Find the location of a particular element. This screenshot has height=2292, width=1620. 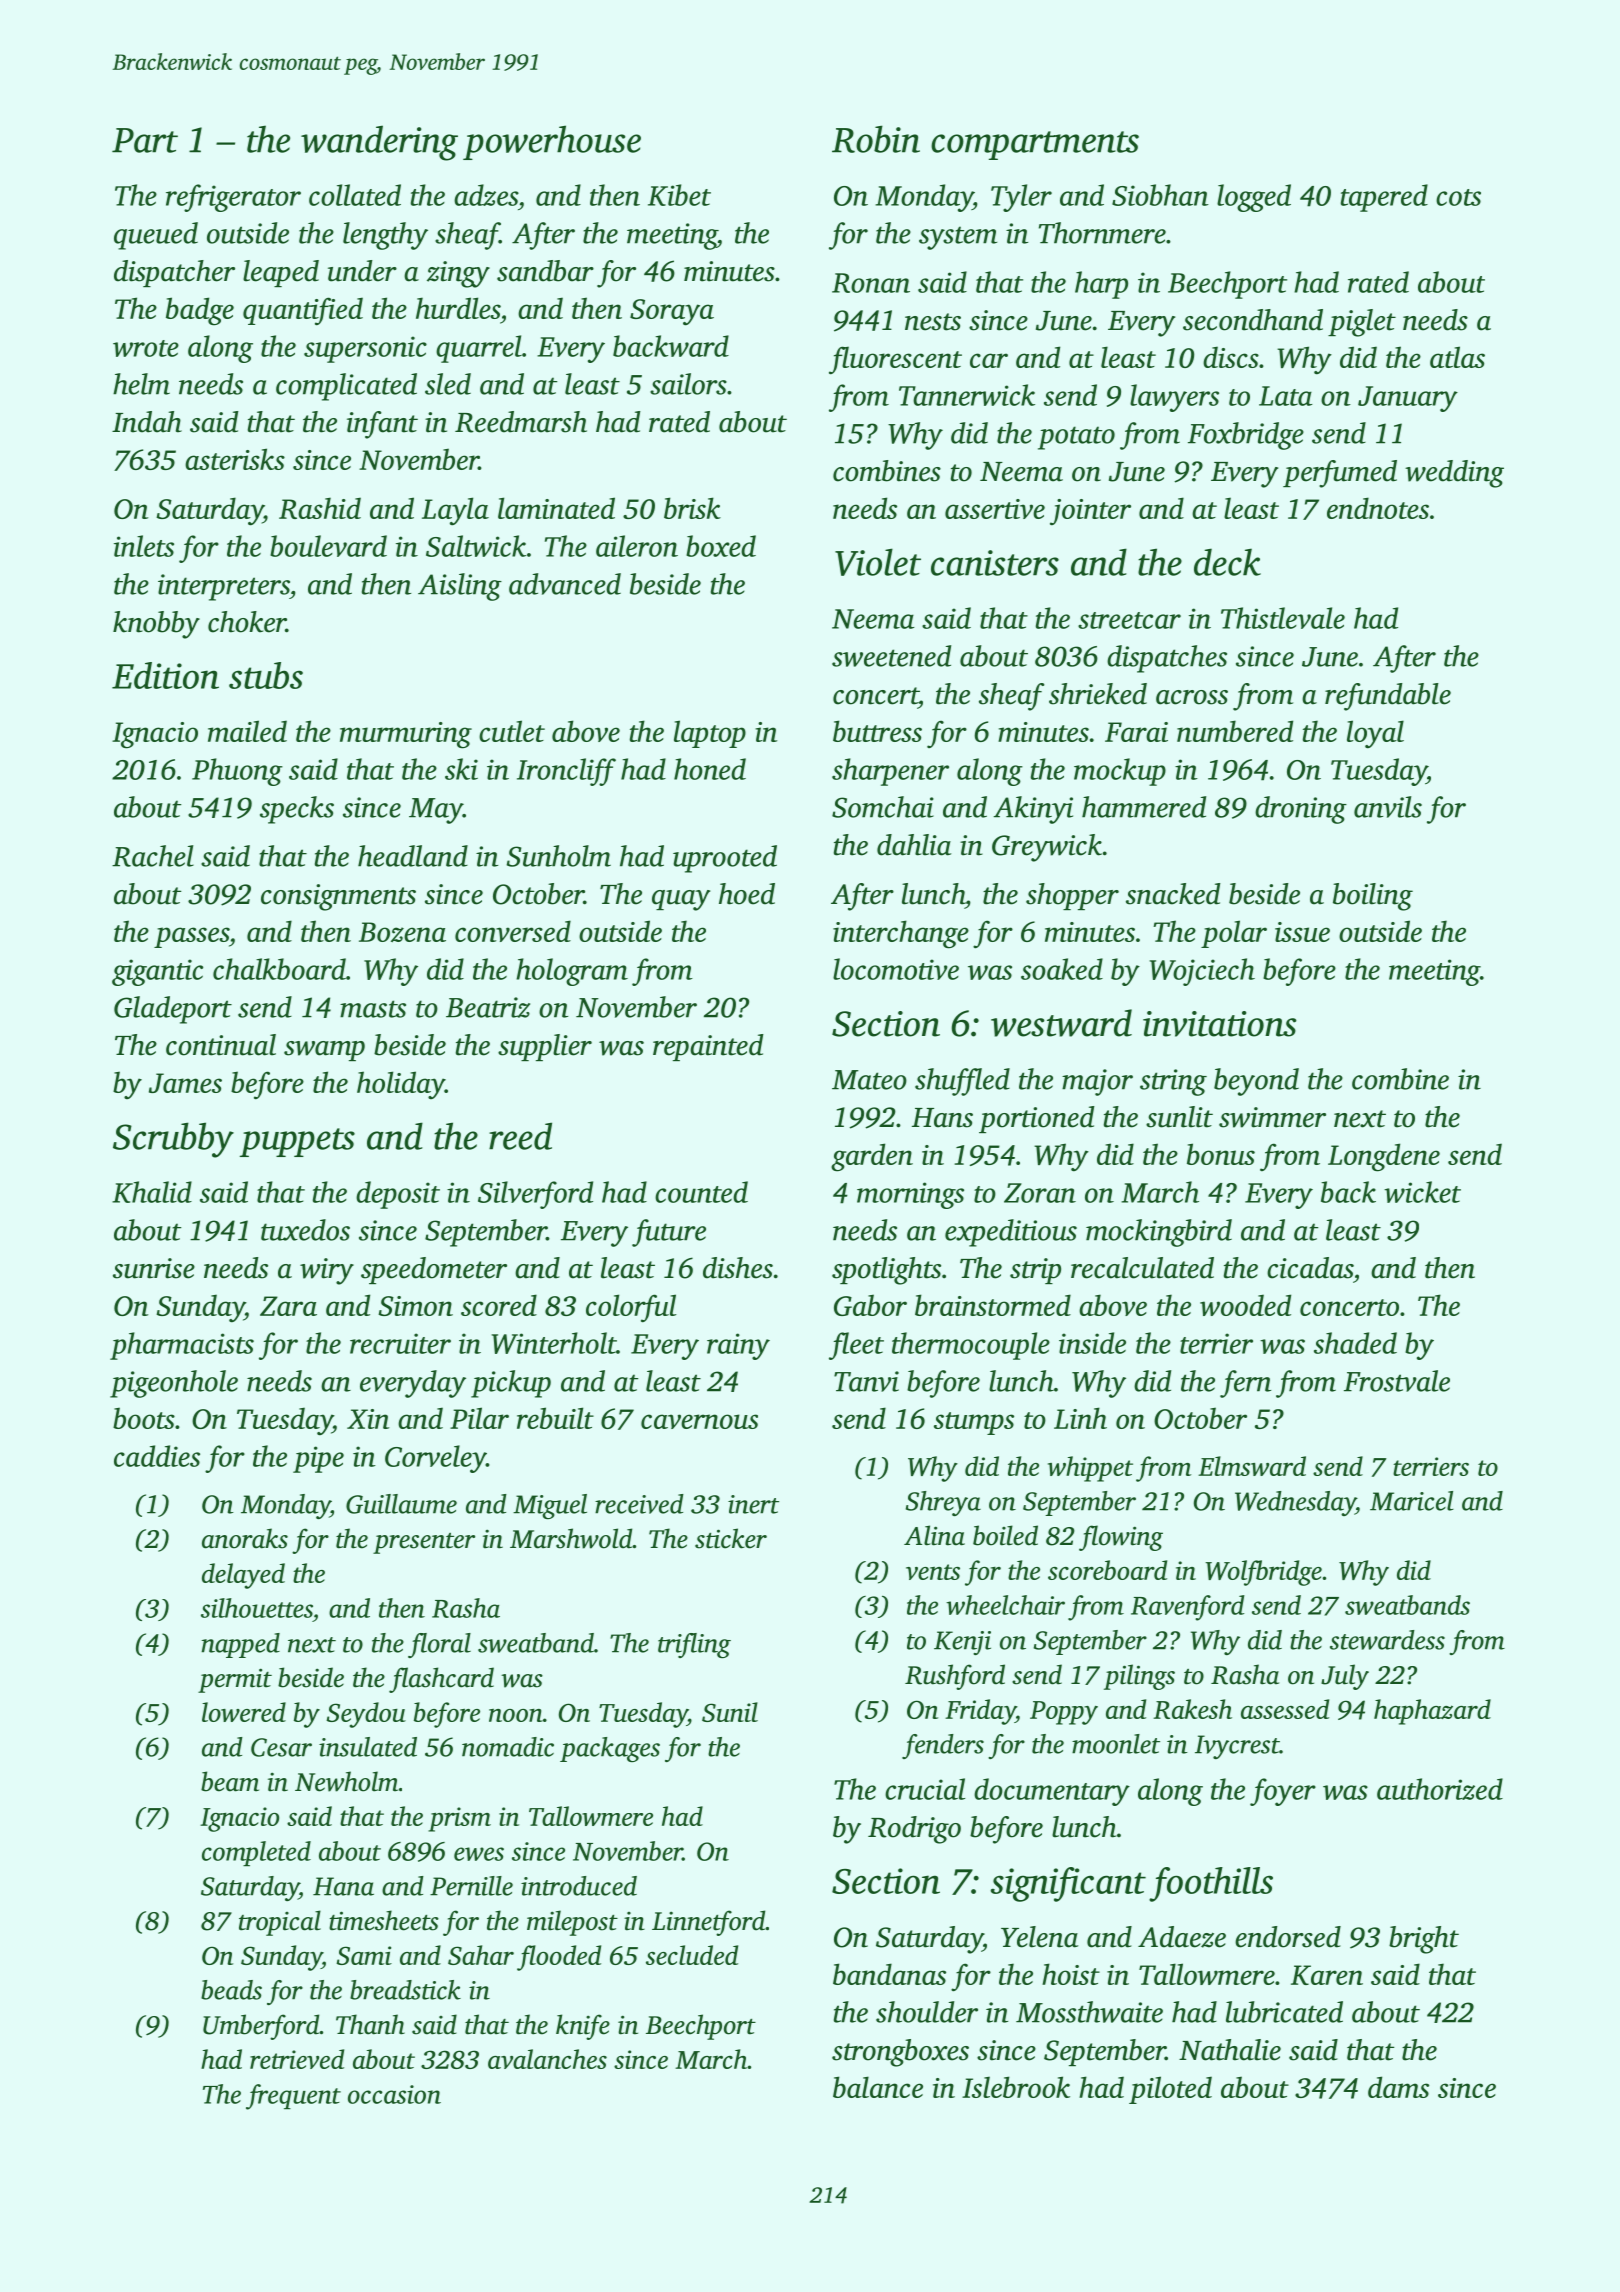

caddies is located at coordinates (157, 1456).
